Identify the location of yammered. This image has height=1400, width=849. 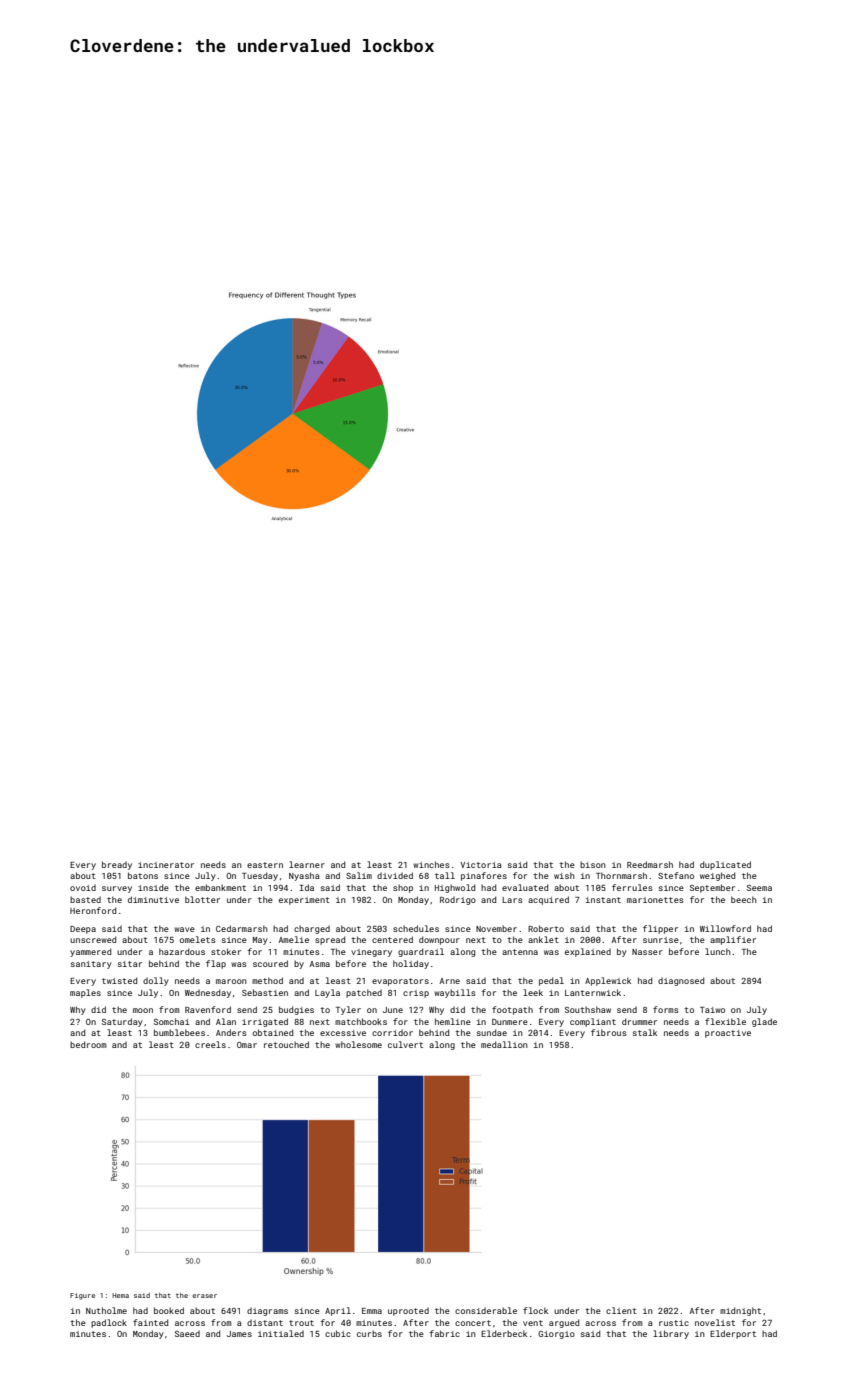
(90, 952).
